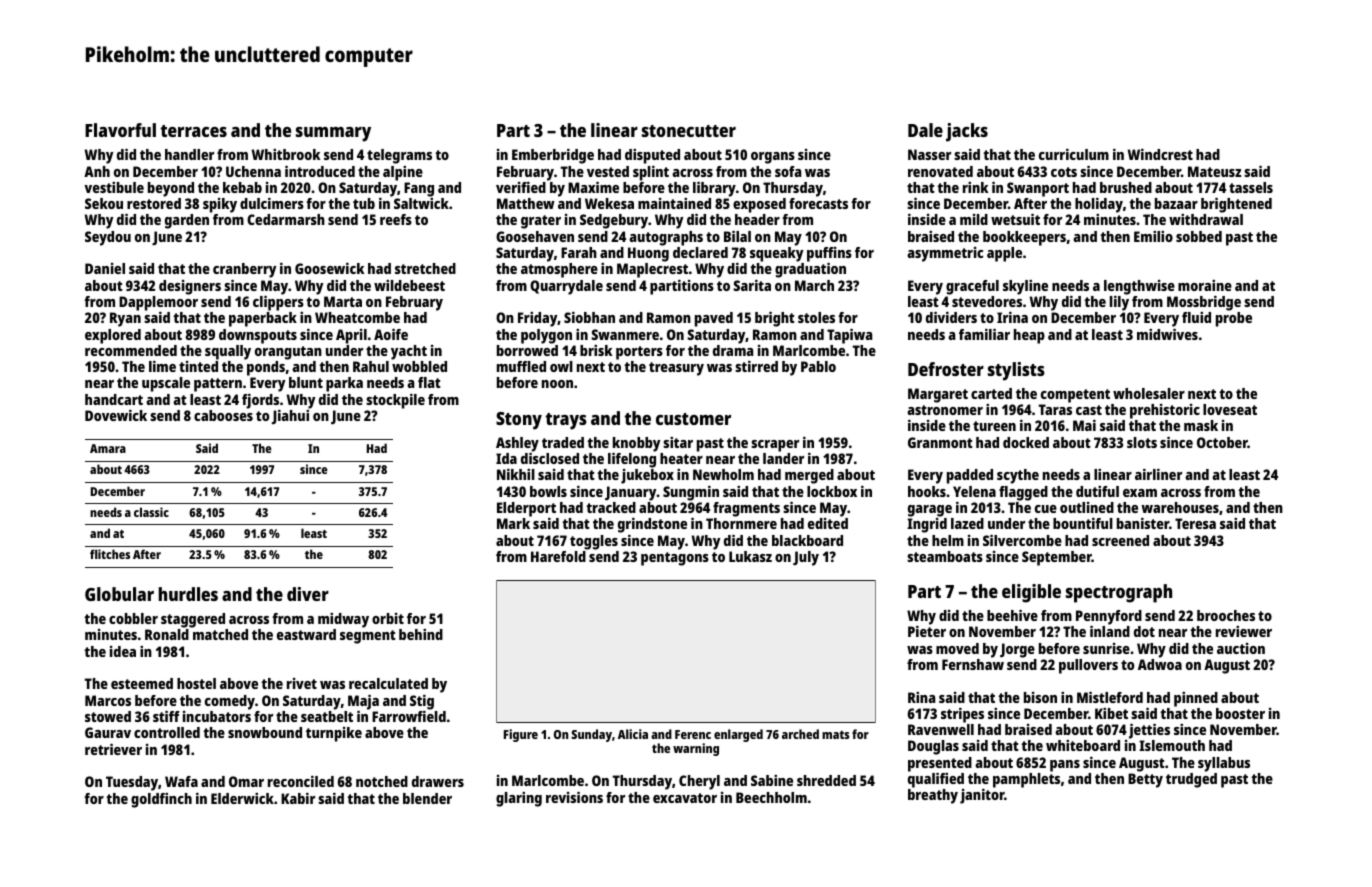  Describe the element at coordinates (535, 236) in the screenshot. I see `Goosehaven` at that location.
